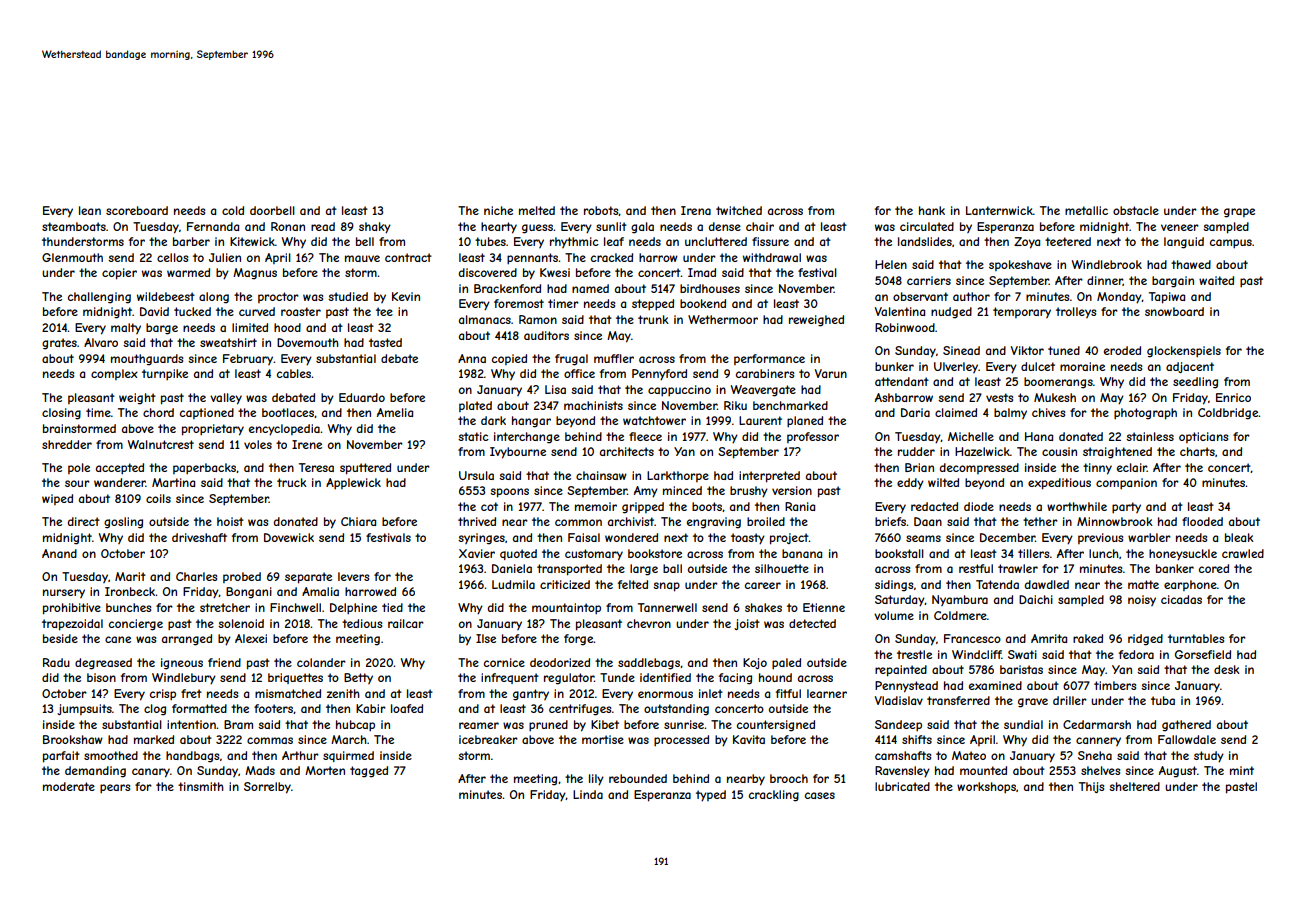  Describe the element at coordinates (267, 788) in the screenshot. I see `Sorrelby` at that location.
